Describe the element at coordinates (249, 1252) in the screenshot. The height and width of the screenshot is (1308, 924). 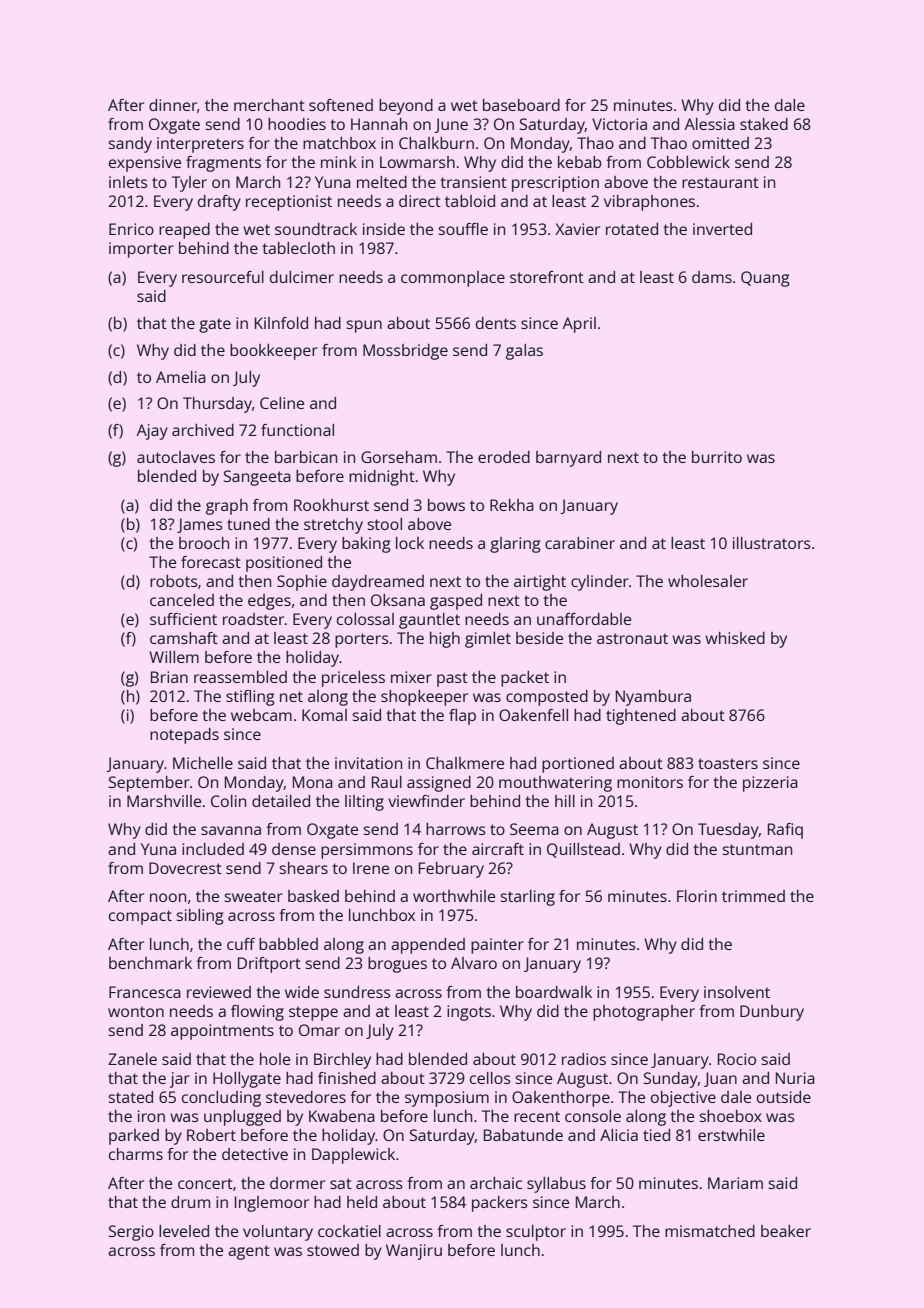
I see `agent` at that location.
